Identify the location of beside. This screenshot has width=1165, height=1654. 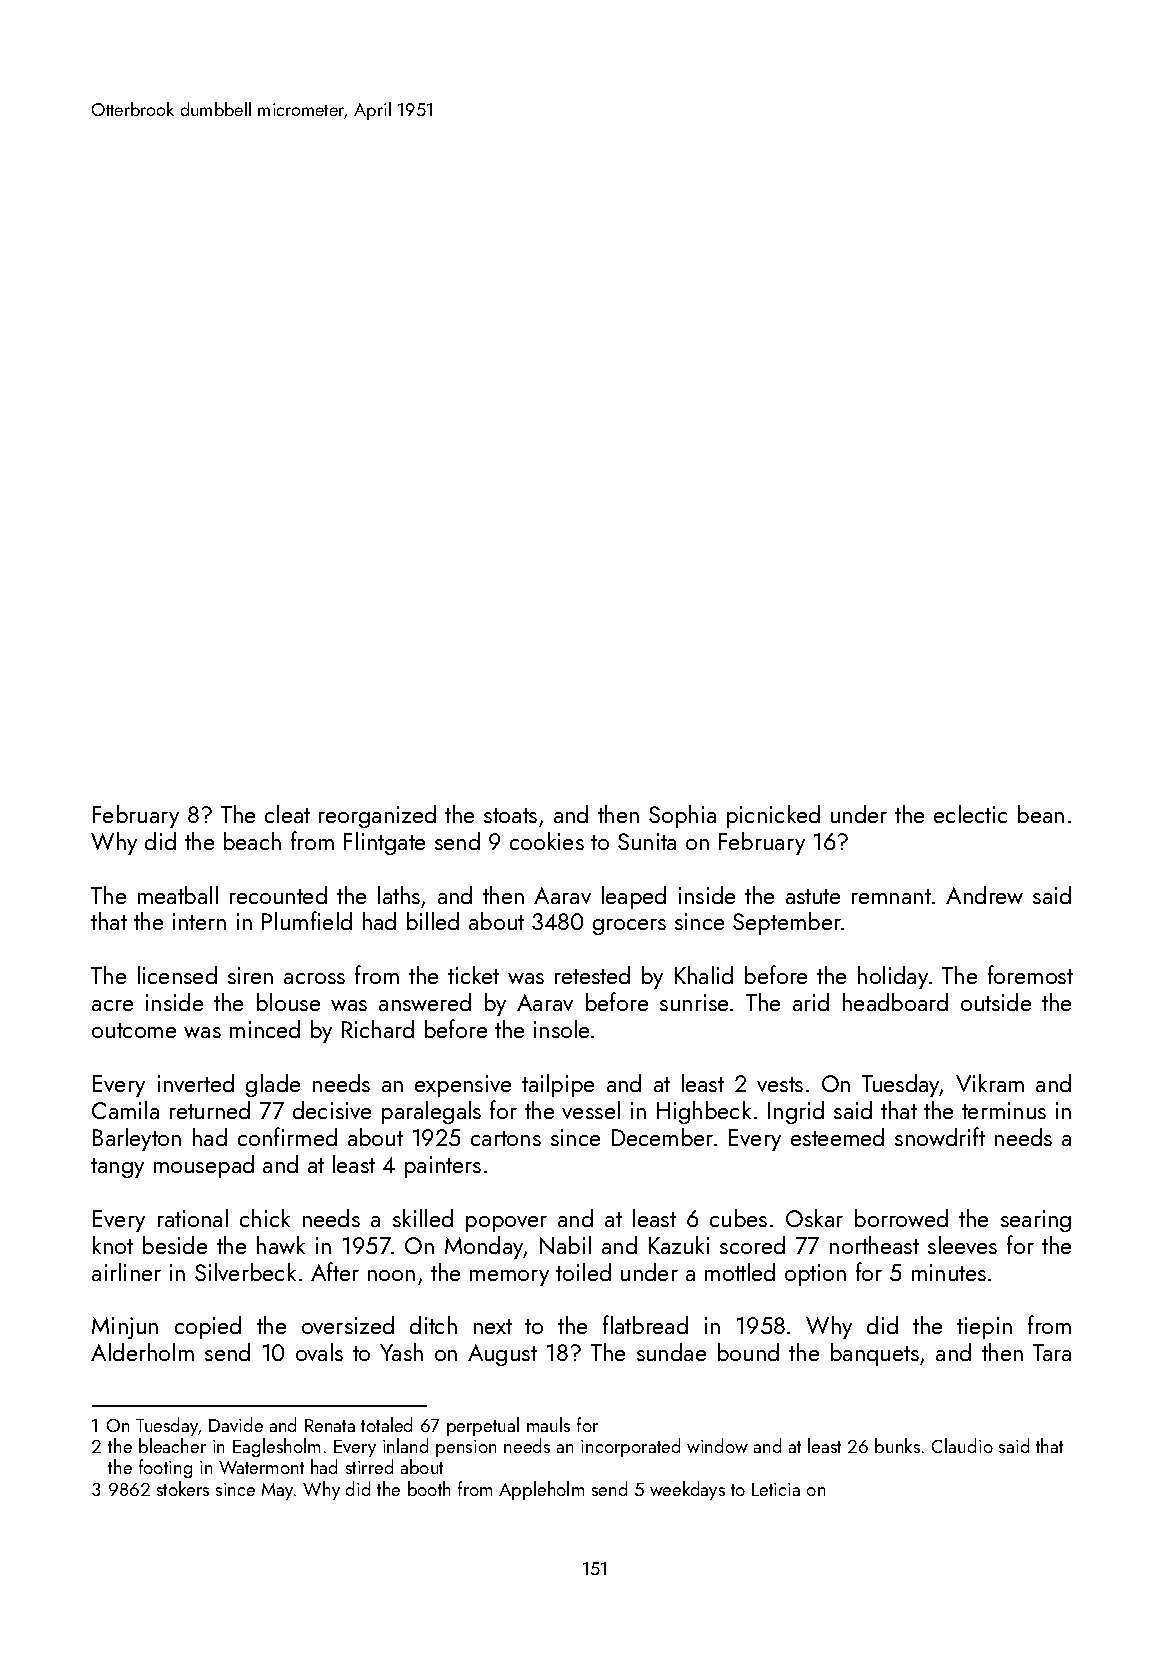
(175, 1245).
